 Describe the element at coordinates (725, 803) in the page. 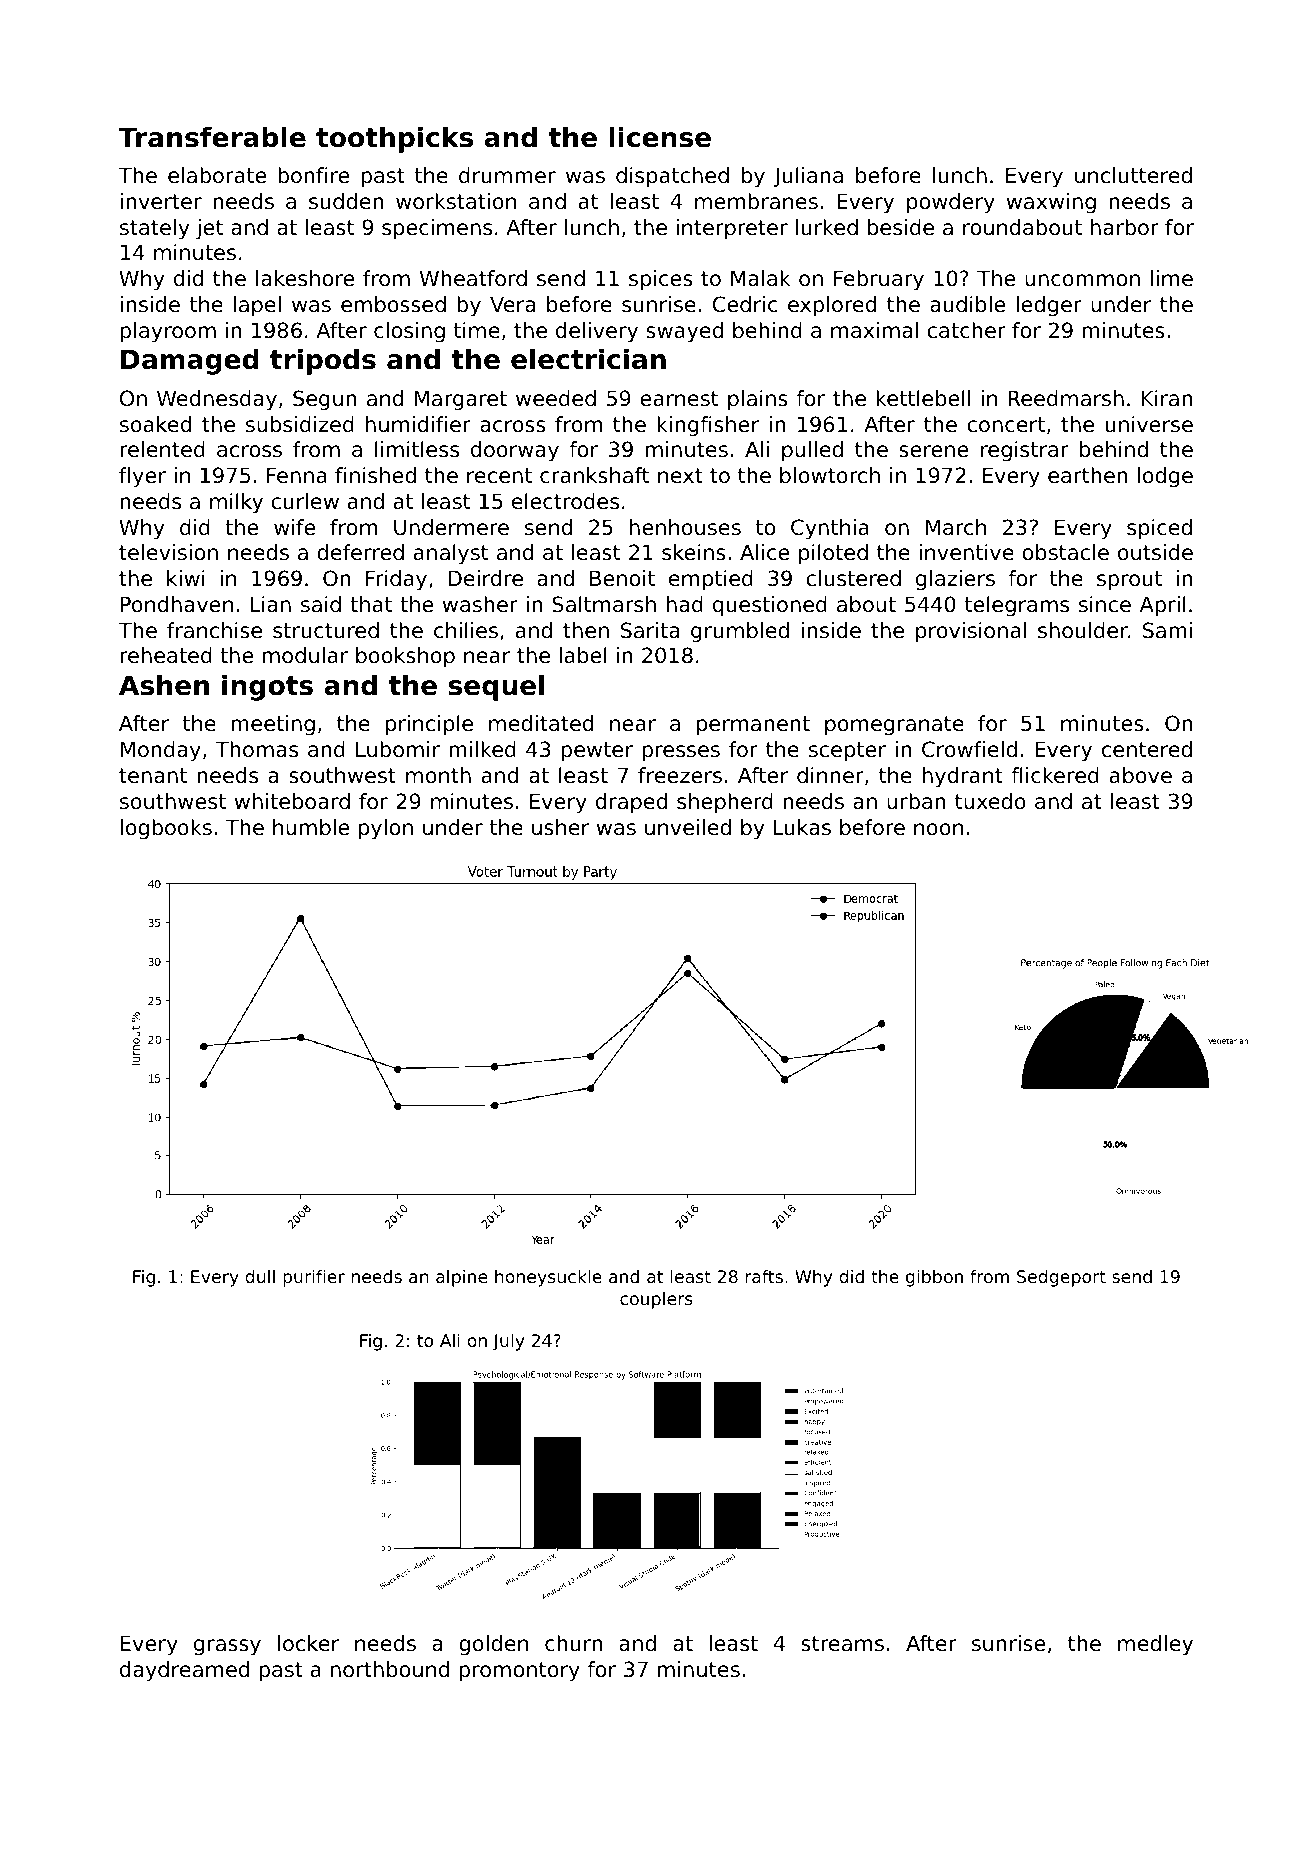

I see `shepherd` at that location.
